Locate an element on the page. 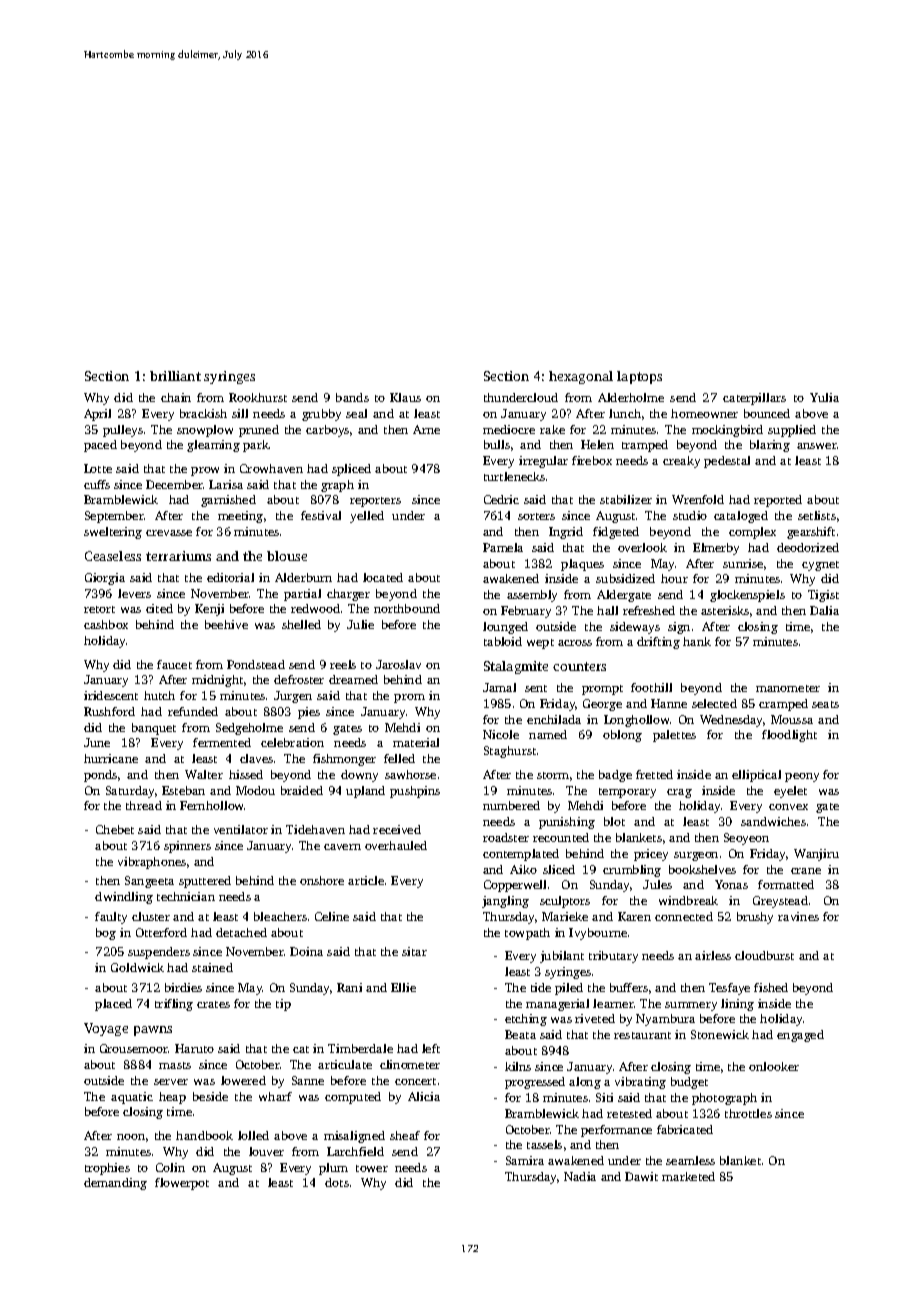 This page has width=924, height=1308. sideways is located at coordinates (635, 628).
